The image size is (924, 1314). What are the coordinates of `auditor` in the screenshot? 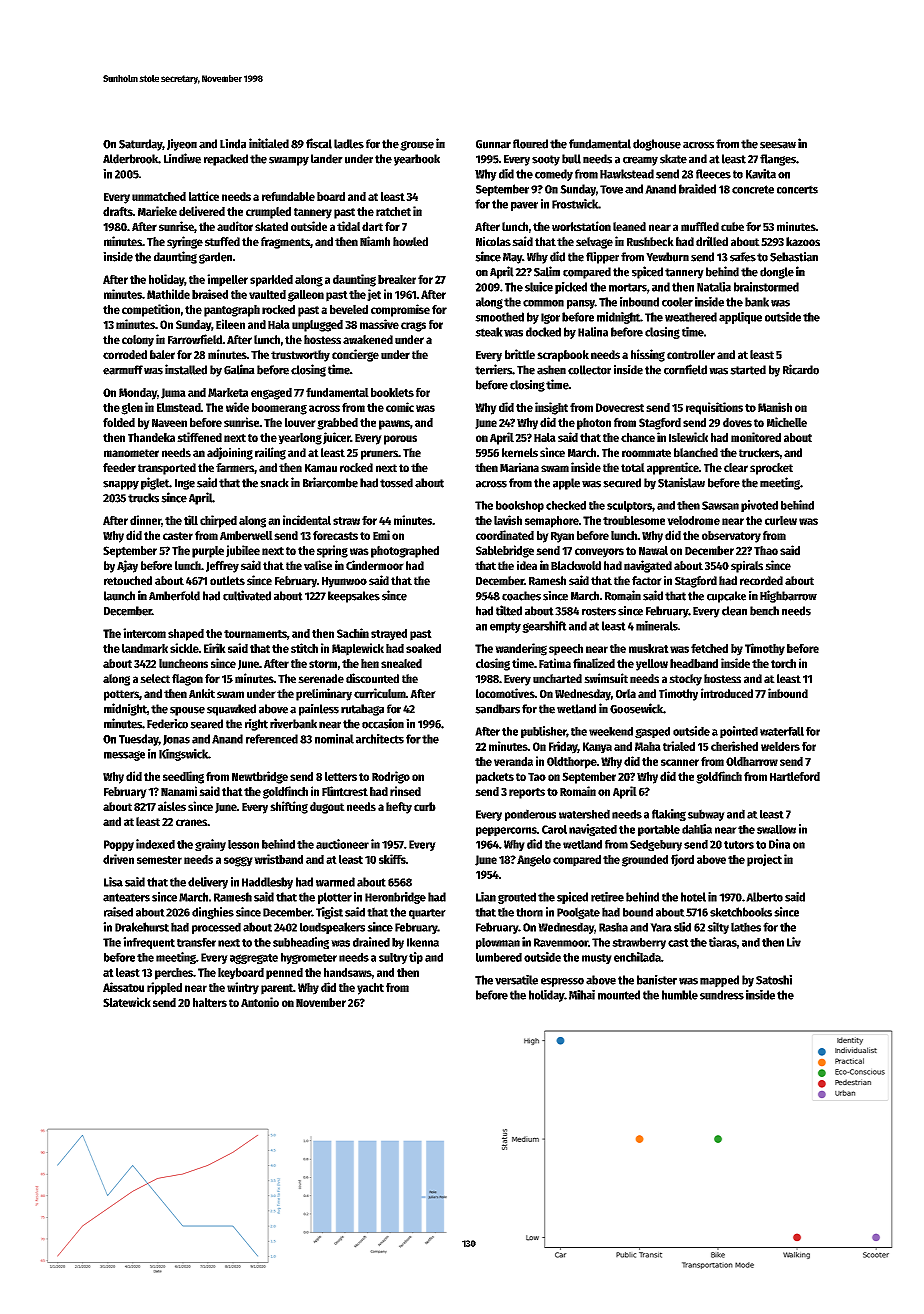 It's located at (235, 226).
